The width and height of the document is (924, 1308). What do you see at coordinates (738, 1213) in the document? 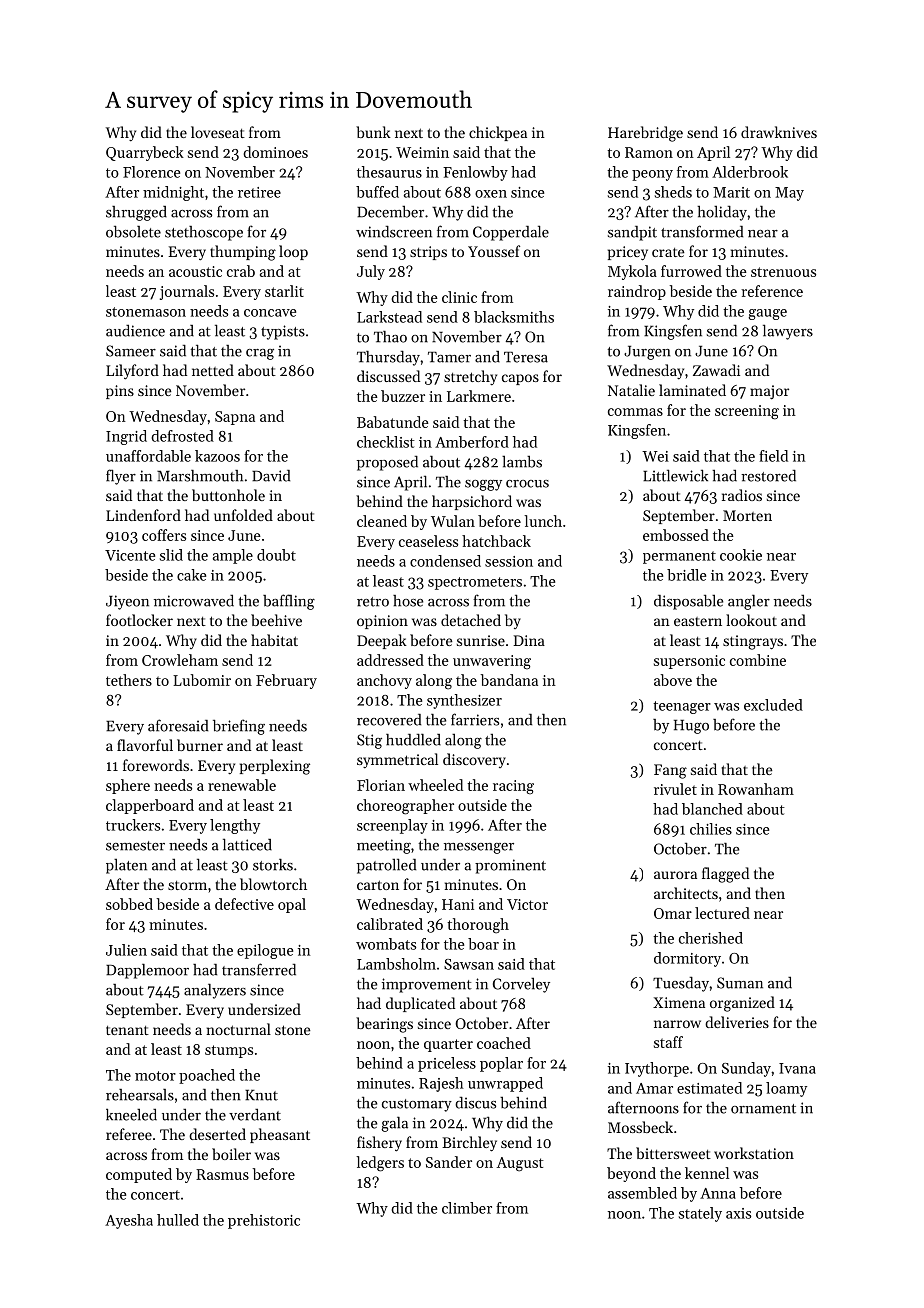
I see `axis` at bounding box center [738, 1213].
